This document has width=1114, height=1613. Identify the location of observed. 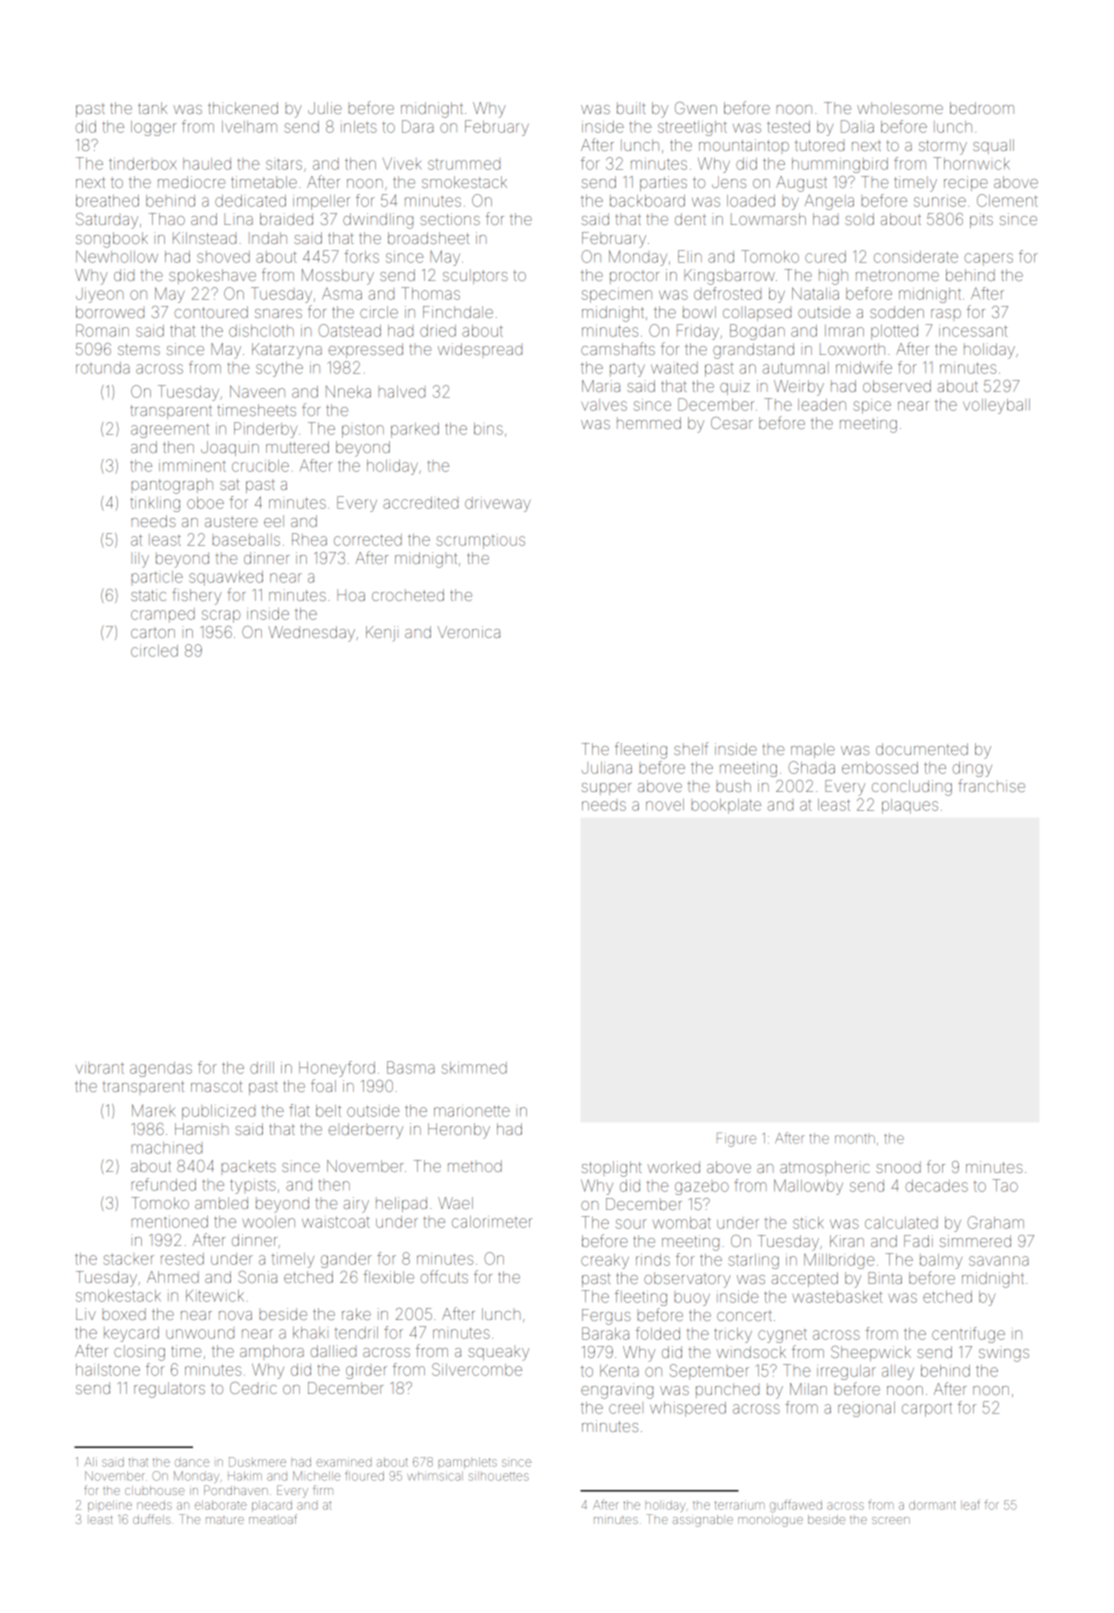
(897, 386).
